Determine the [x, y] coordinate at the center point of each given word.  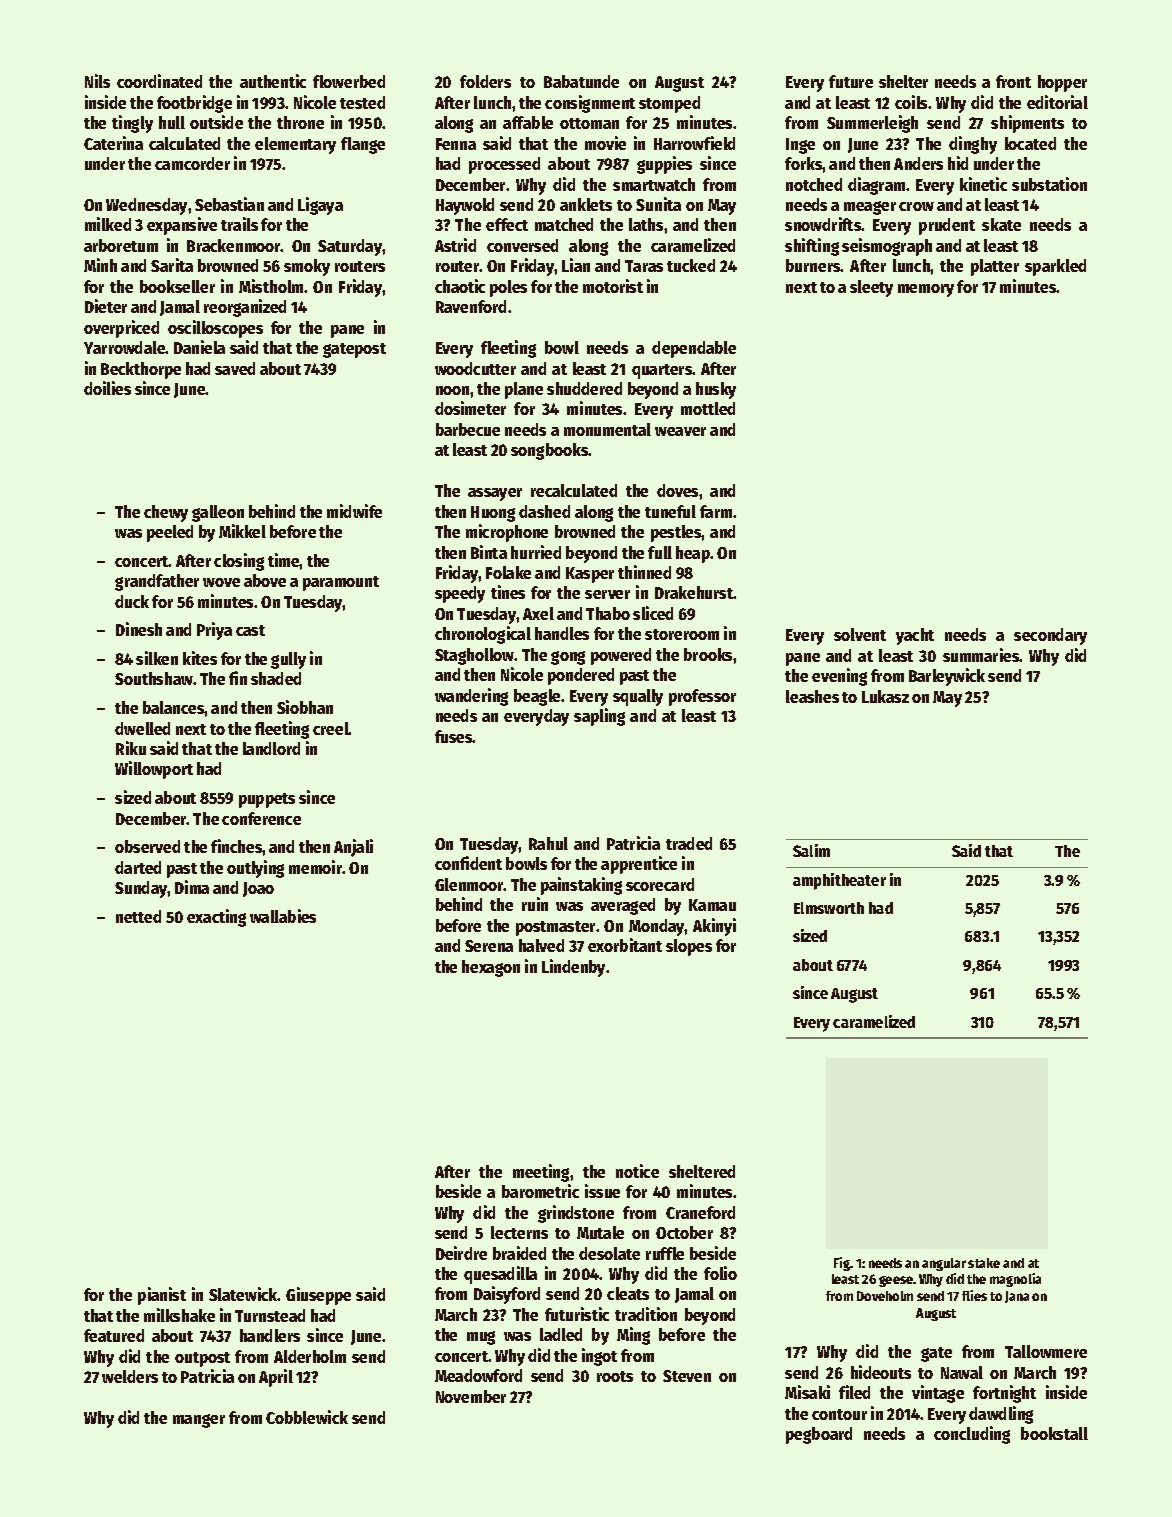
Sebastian [229, 204]
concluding [972, 1435]
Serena [489, 946]
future [851, 81]
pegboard [819, 1435]
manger [199, 1421]
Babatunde [581, 81]
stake [984, 1263]
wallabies [283, 916]
